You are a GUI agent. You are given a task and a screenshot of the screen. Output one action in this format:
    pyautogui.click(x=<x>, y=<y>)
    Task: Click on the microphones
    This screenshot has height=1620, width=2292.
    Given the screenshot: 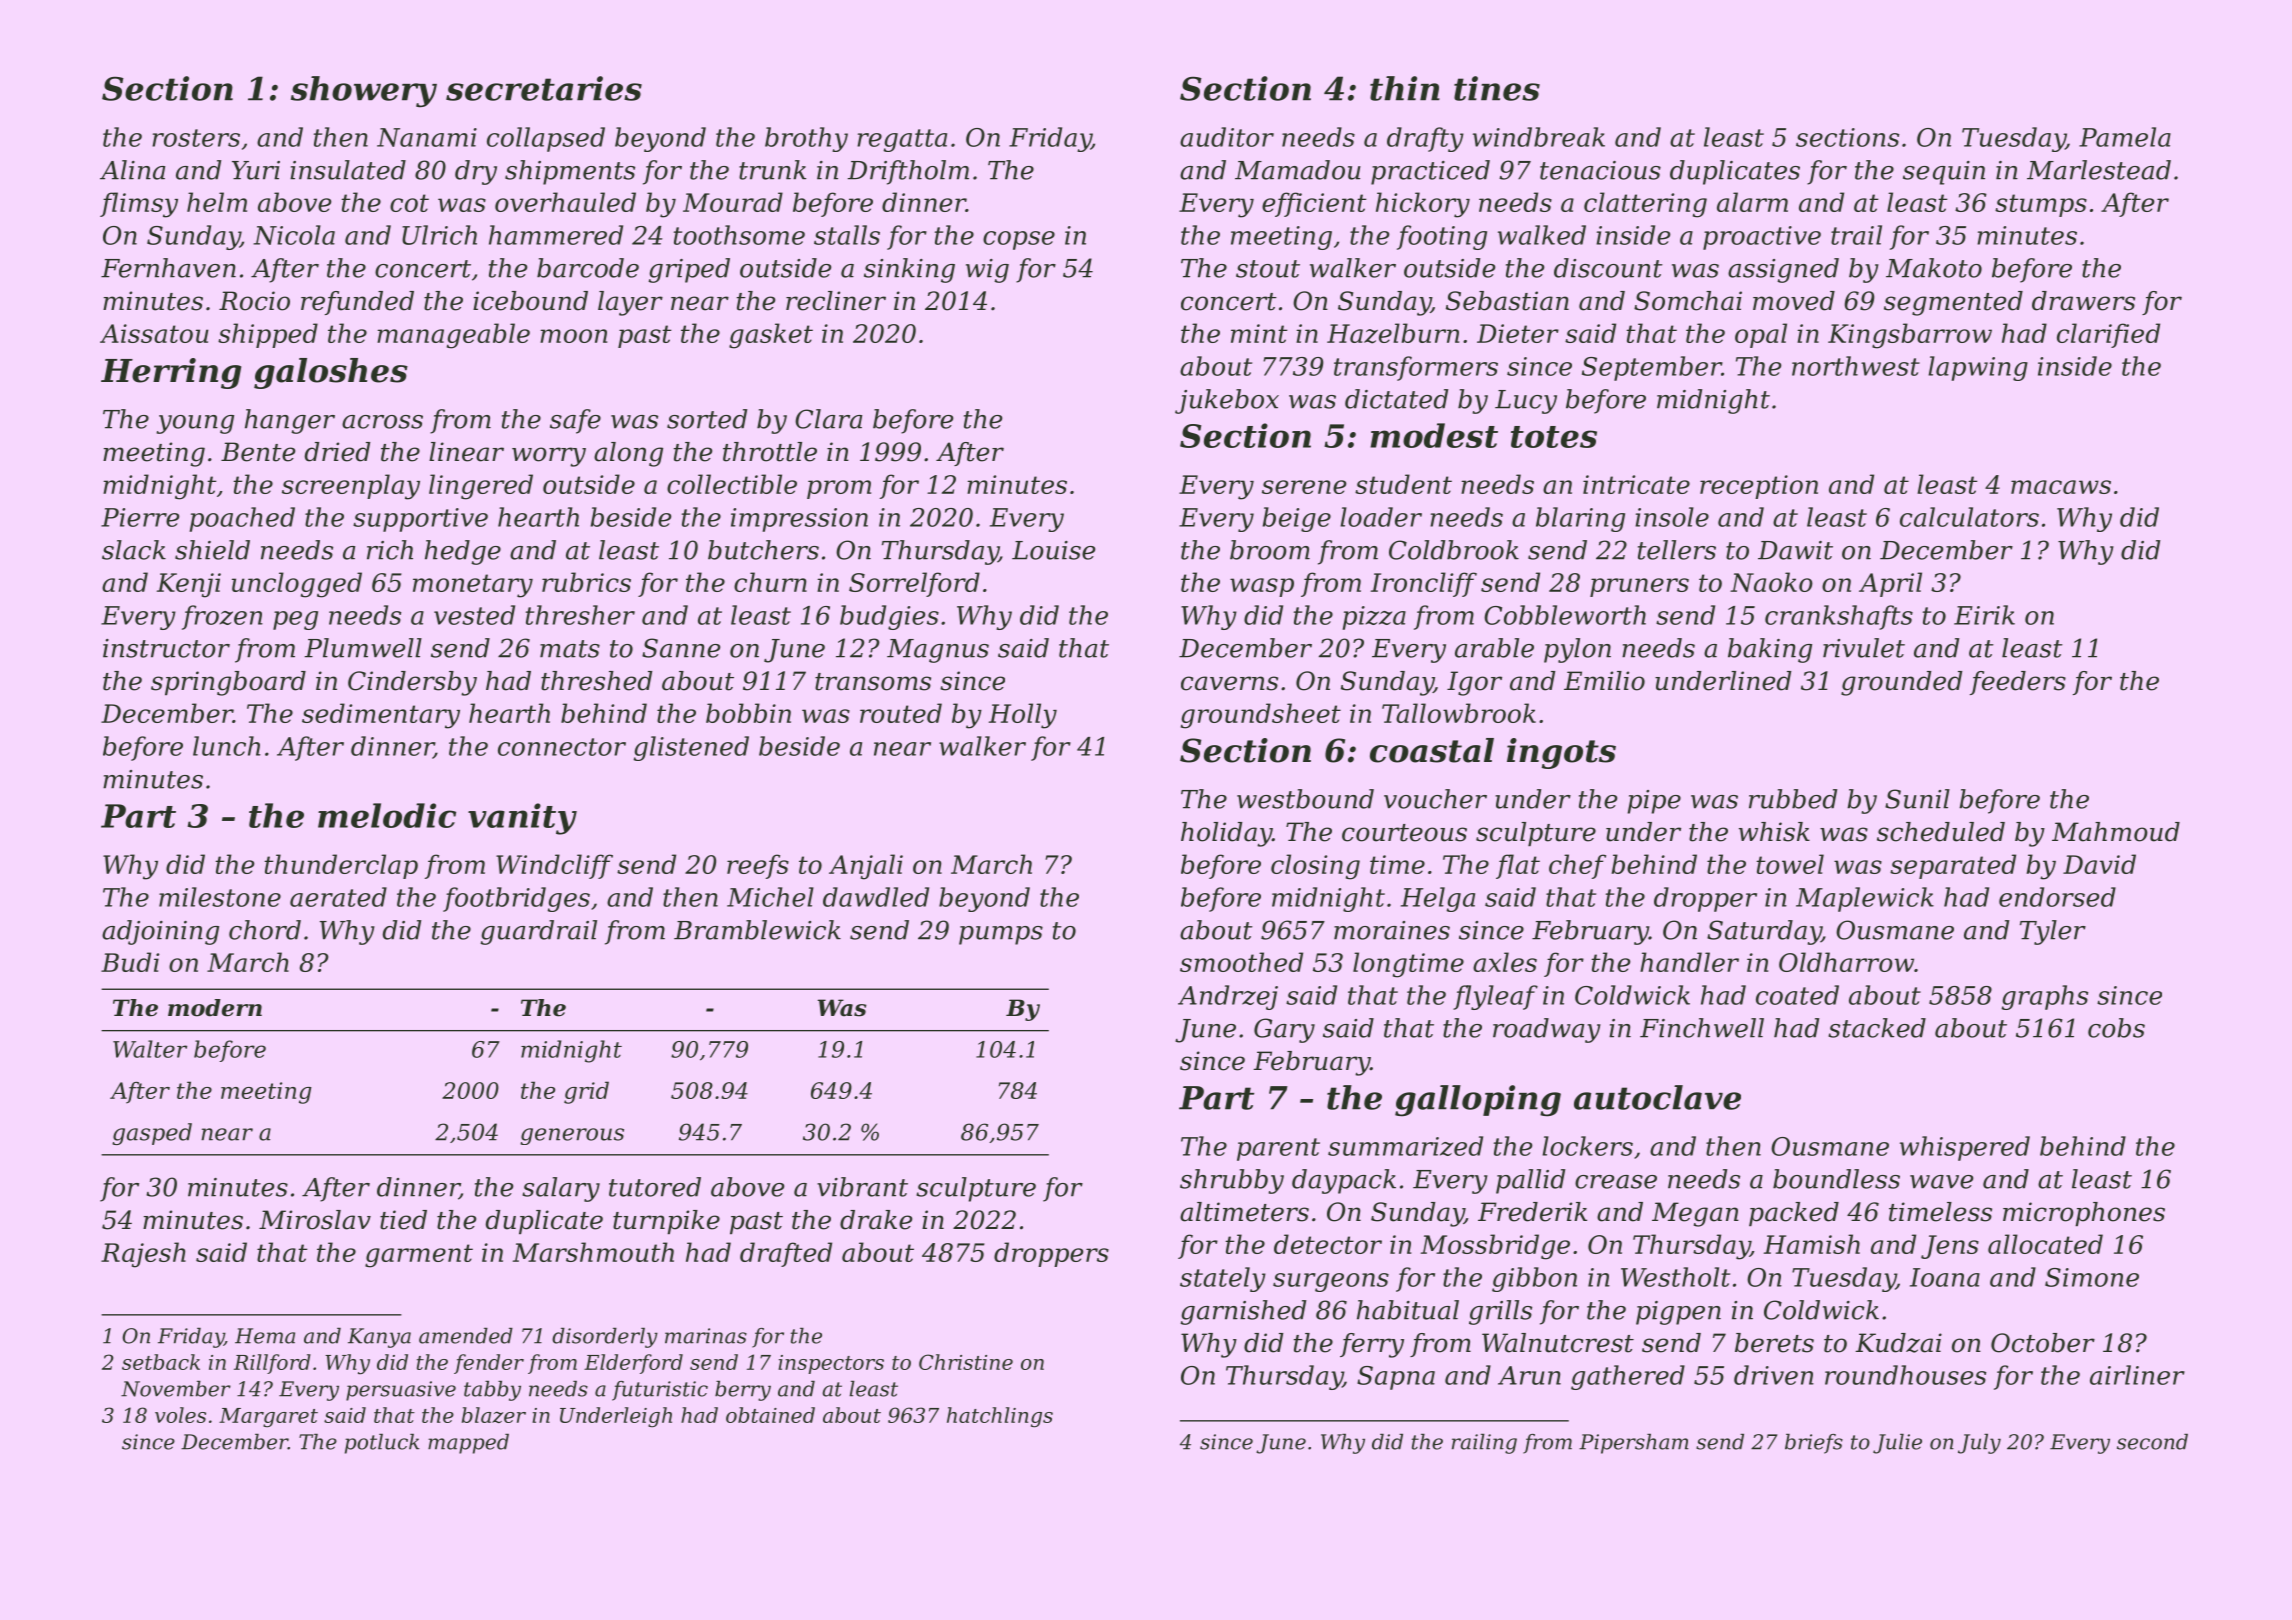 What is the action you would take?
    pyautogui.click(x=2084, y=1214)
